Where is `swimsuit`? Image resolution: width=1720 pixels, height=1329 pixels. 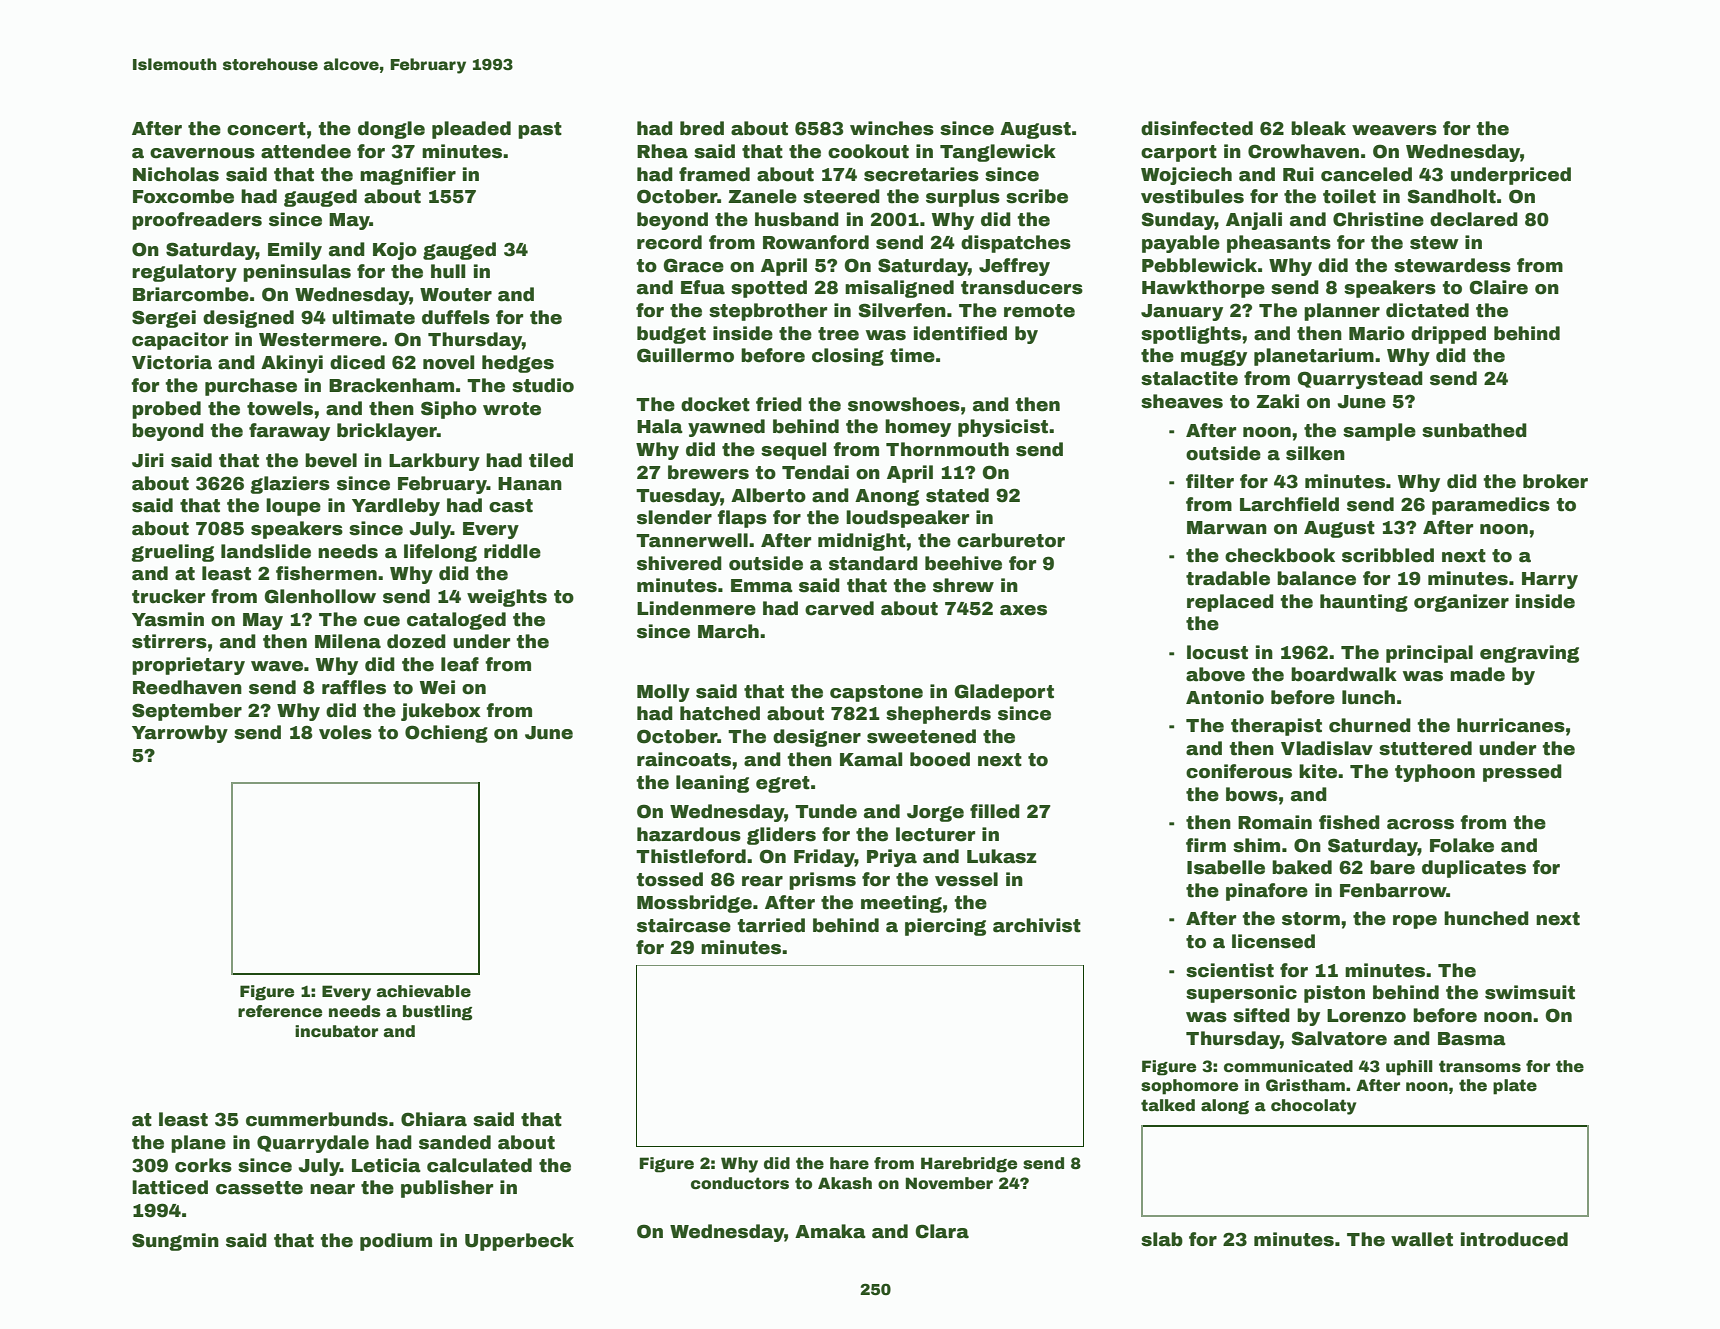
swimsuit is located at coordinates (1530, 992).
